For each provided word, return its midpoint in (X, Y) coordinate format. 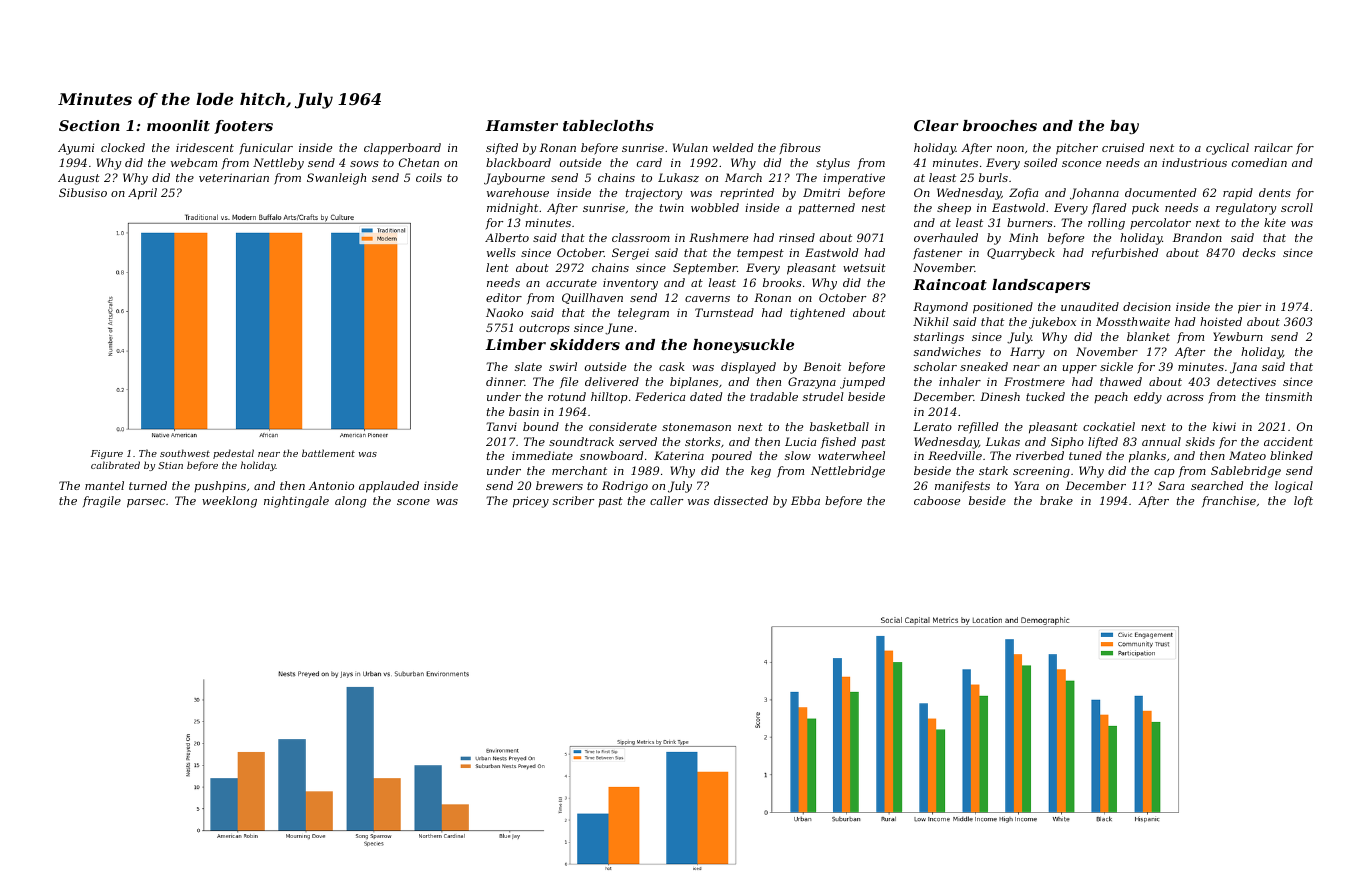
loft (1303, 501)
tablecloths (608, 125)
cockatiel (1109, 426)
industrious (1194, 162)
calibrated (115, 465)
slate (528, 366)
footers (243, 127)
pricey (531, 502)
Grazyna (812, 383)
